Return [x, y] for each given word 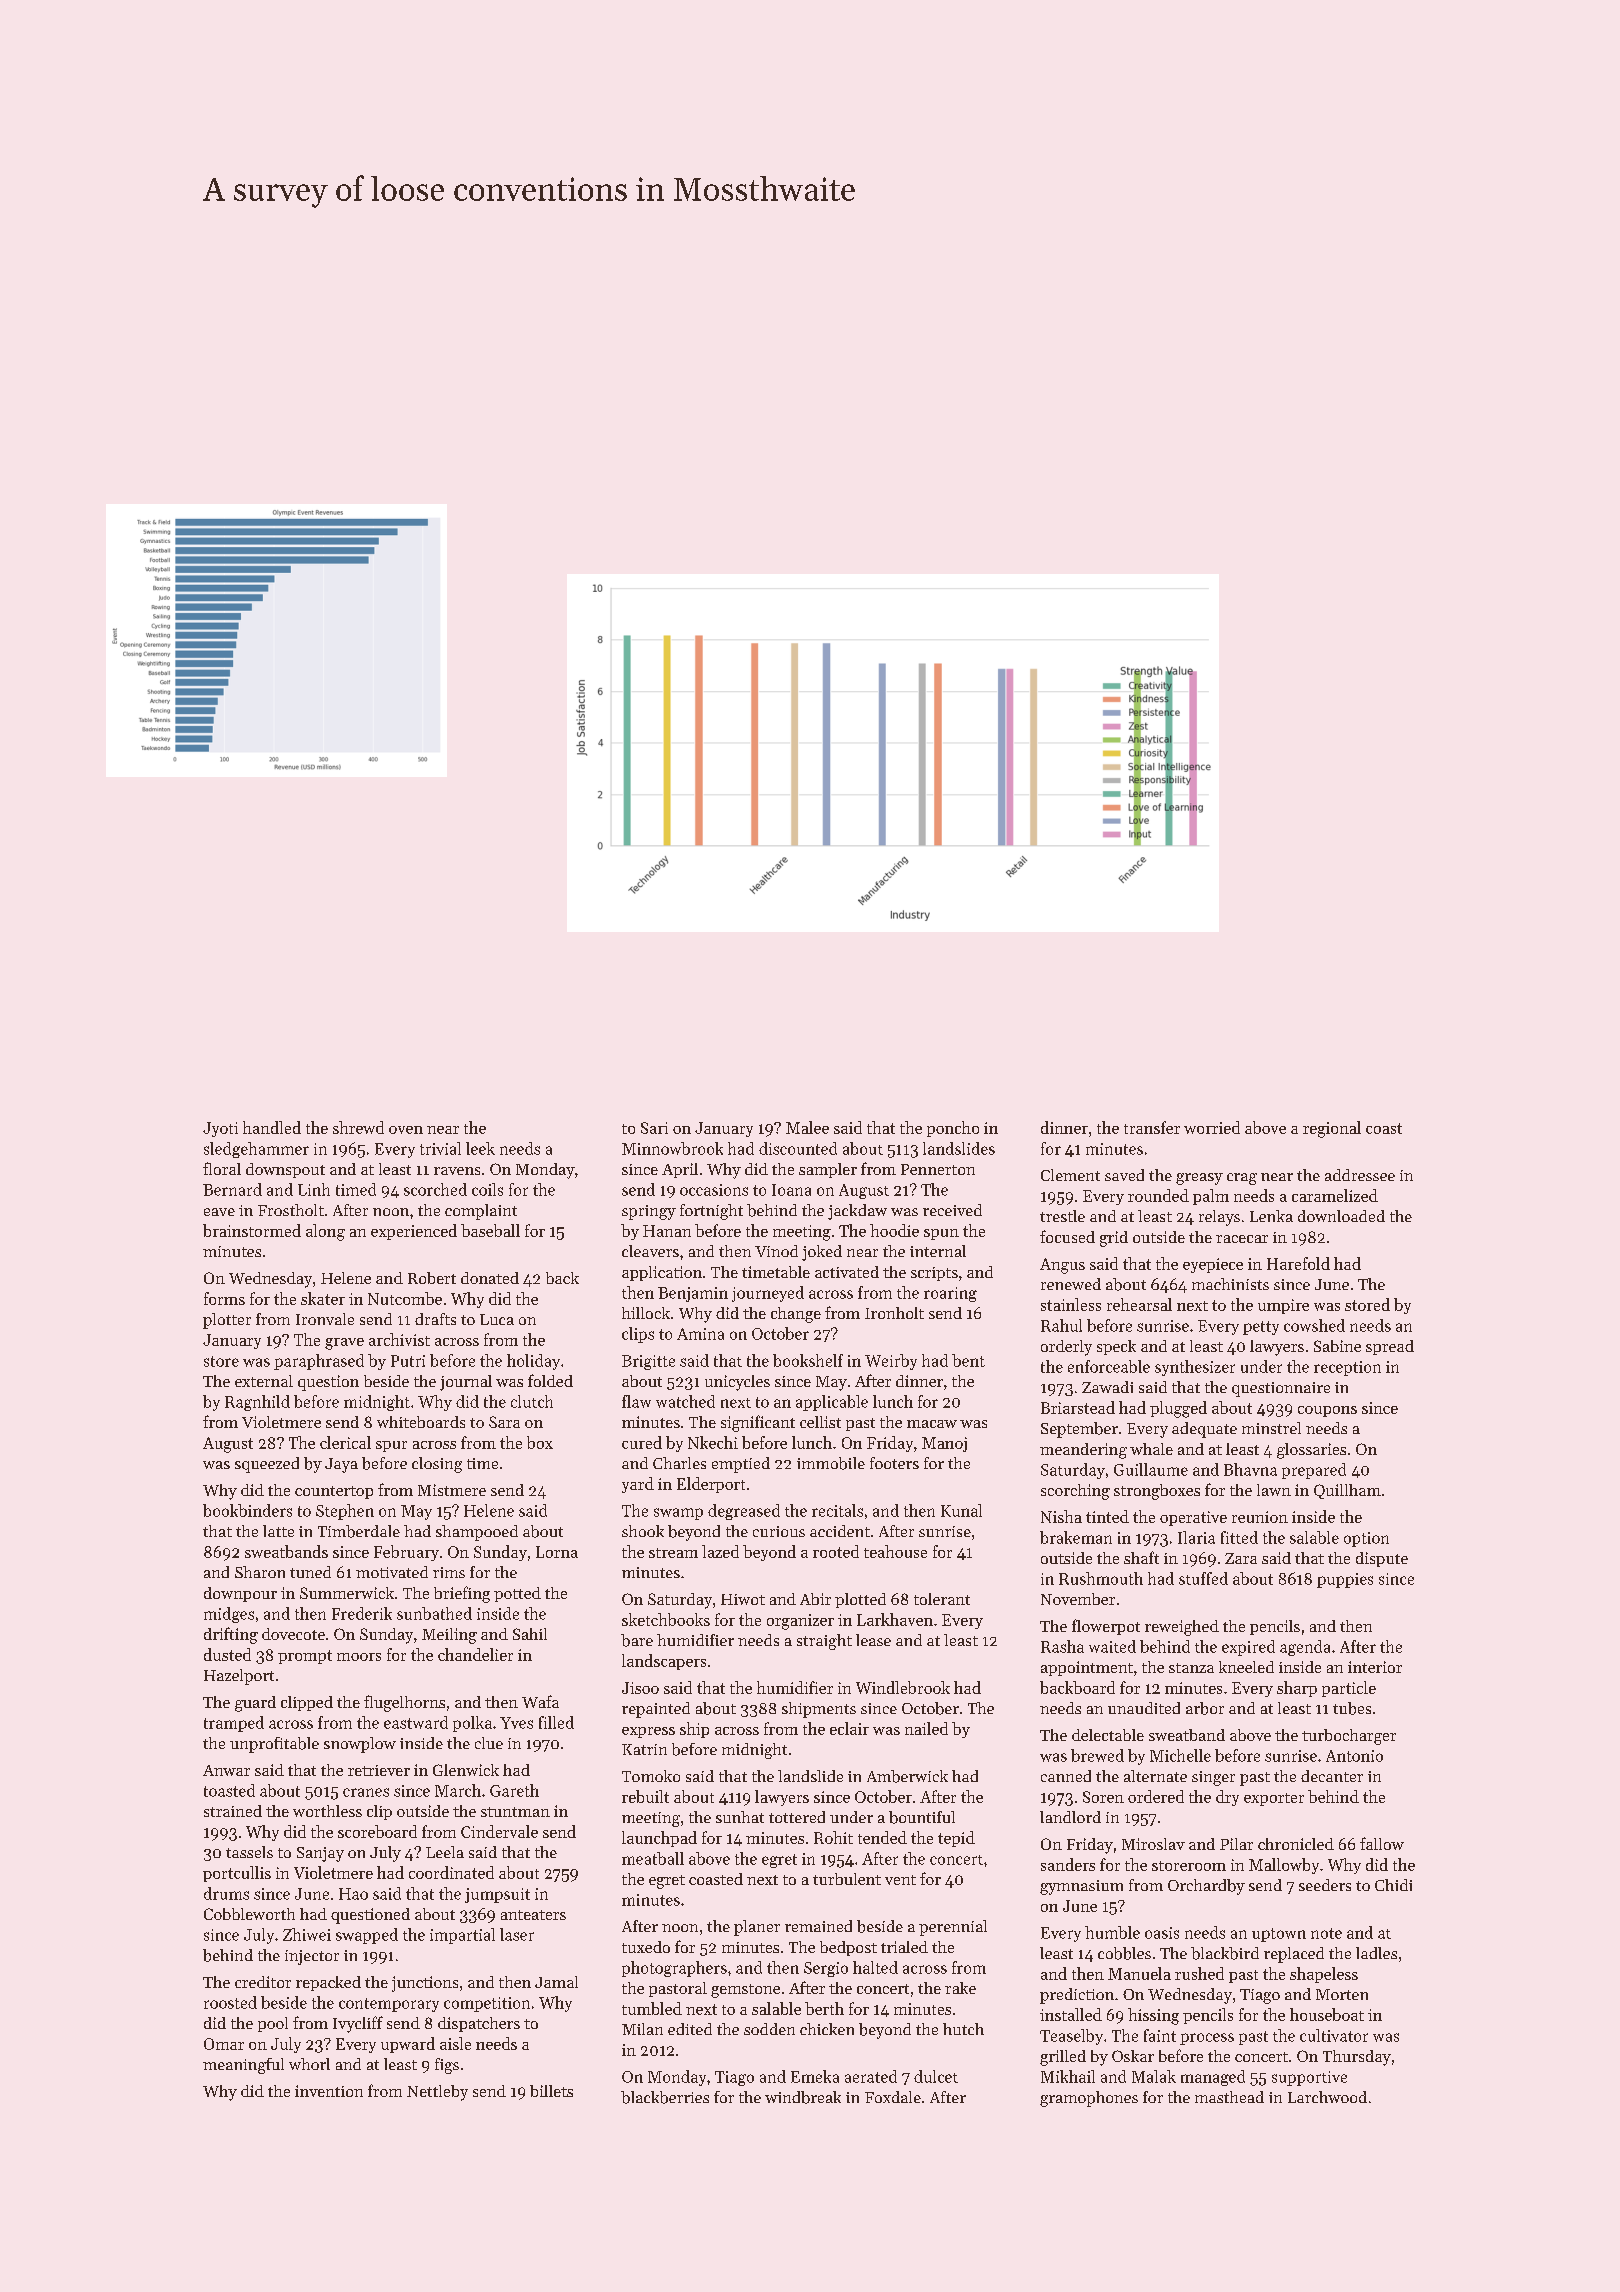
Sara [504, 1422]
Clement [1070, 1175]
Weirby [891, 1362]
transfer [1152, 1127]
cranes [366, 1792]
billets [551, 2091]
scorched [435, 1189]
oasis [1162, 1933]
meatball [653, 1858]
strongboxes [1157, 1492]
